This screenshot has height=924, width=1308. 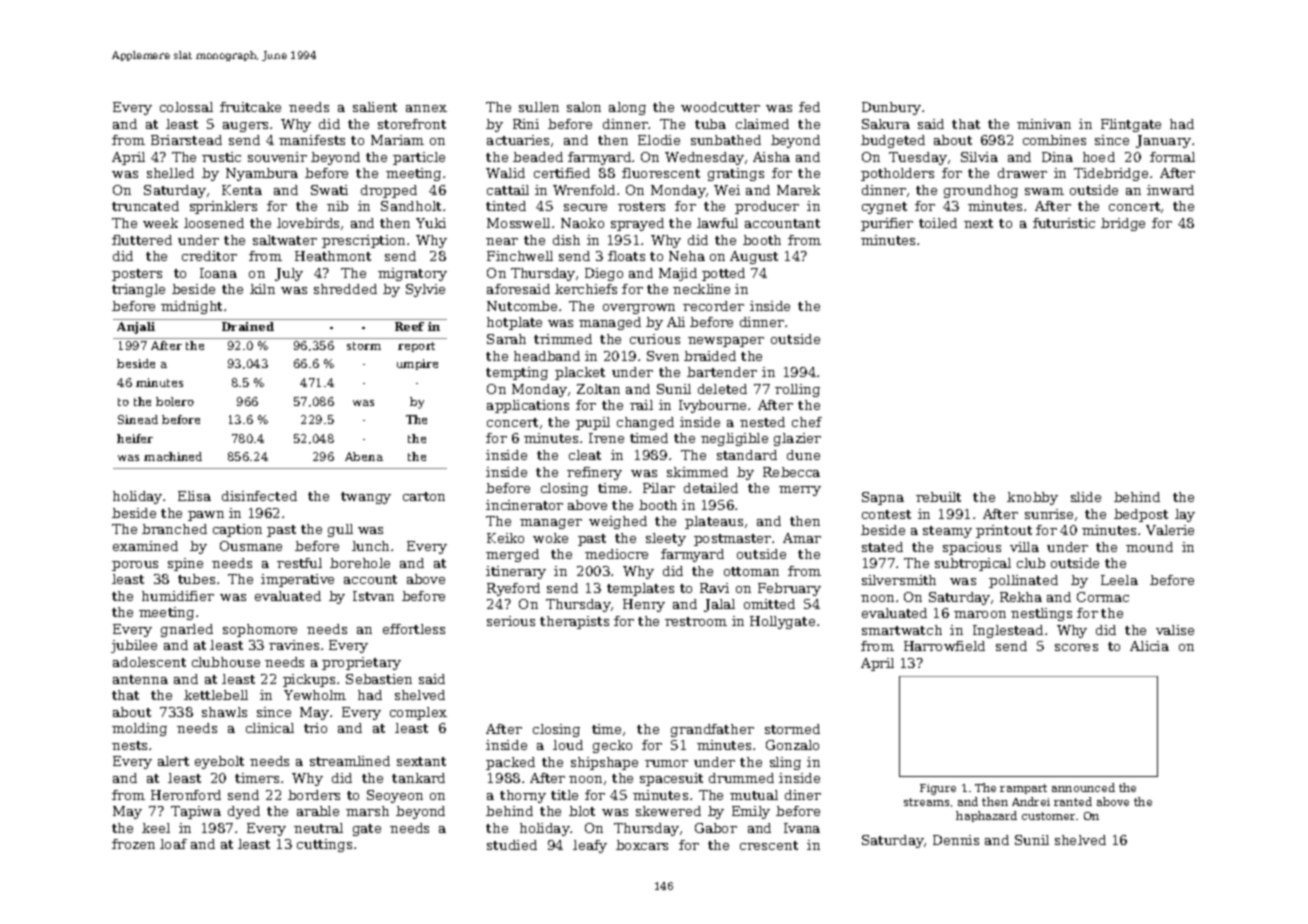 I want to click on cuttings, so click(x=324, y=845).
